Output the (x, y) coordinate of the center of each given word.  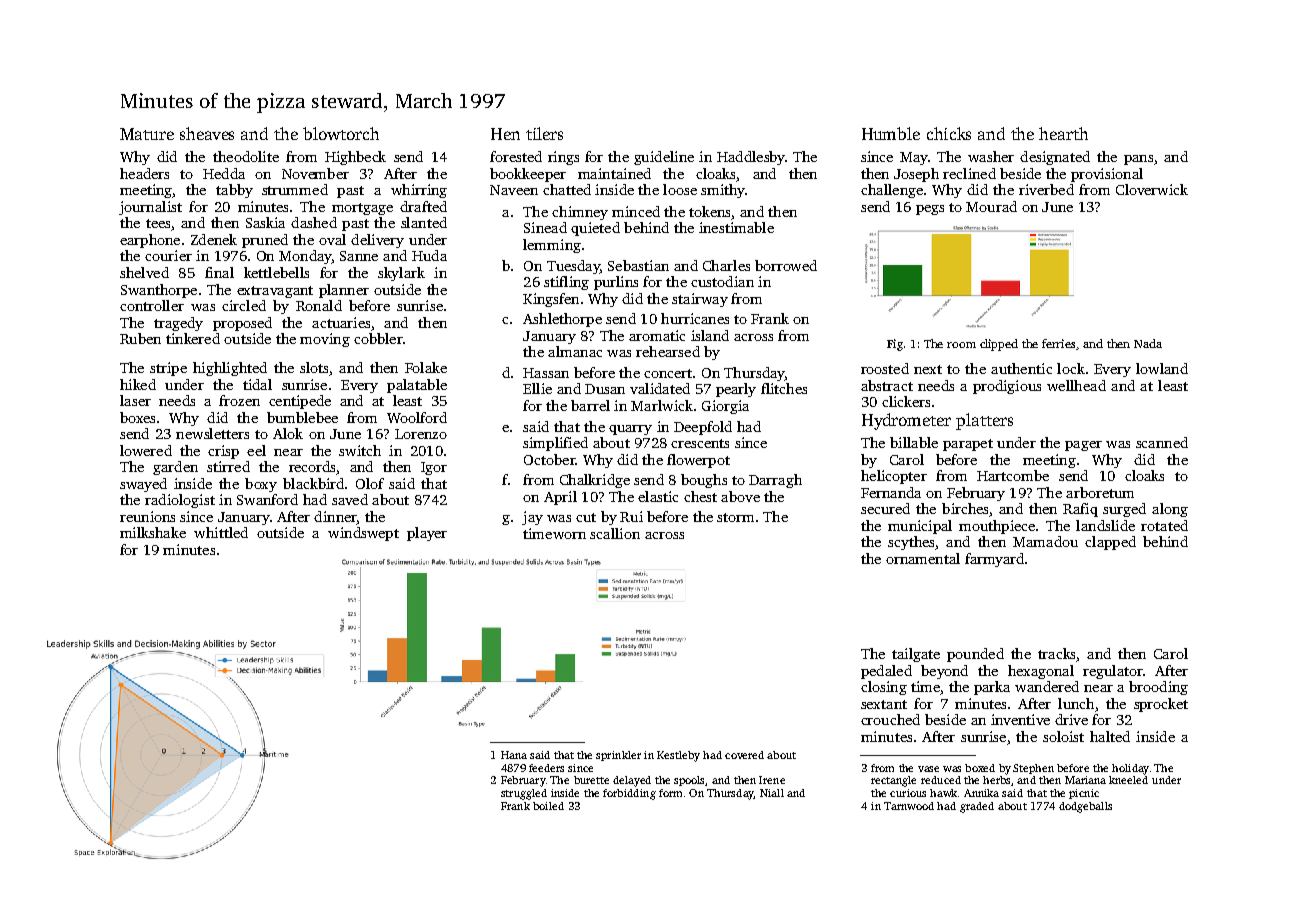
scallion (615, 533)
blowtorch (341, 133)
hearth (1063, 133)
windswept (363, 534)
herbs (996, 780)
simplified (555, 444)
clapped (1110, 543)
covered (744, 755)
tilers (544, 133)
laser (135, 400)
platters (984, 421)
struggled (524, 794)
